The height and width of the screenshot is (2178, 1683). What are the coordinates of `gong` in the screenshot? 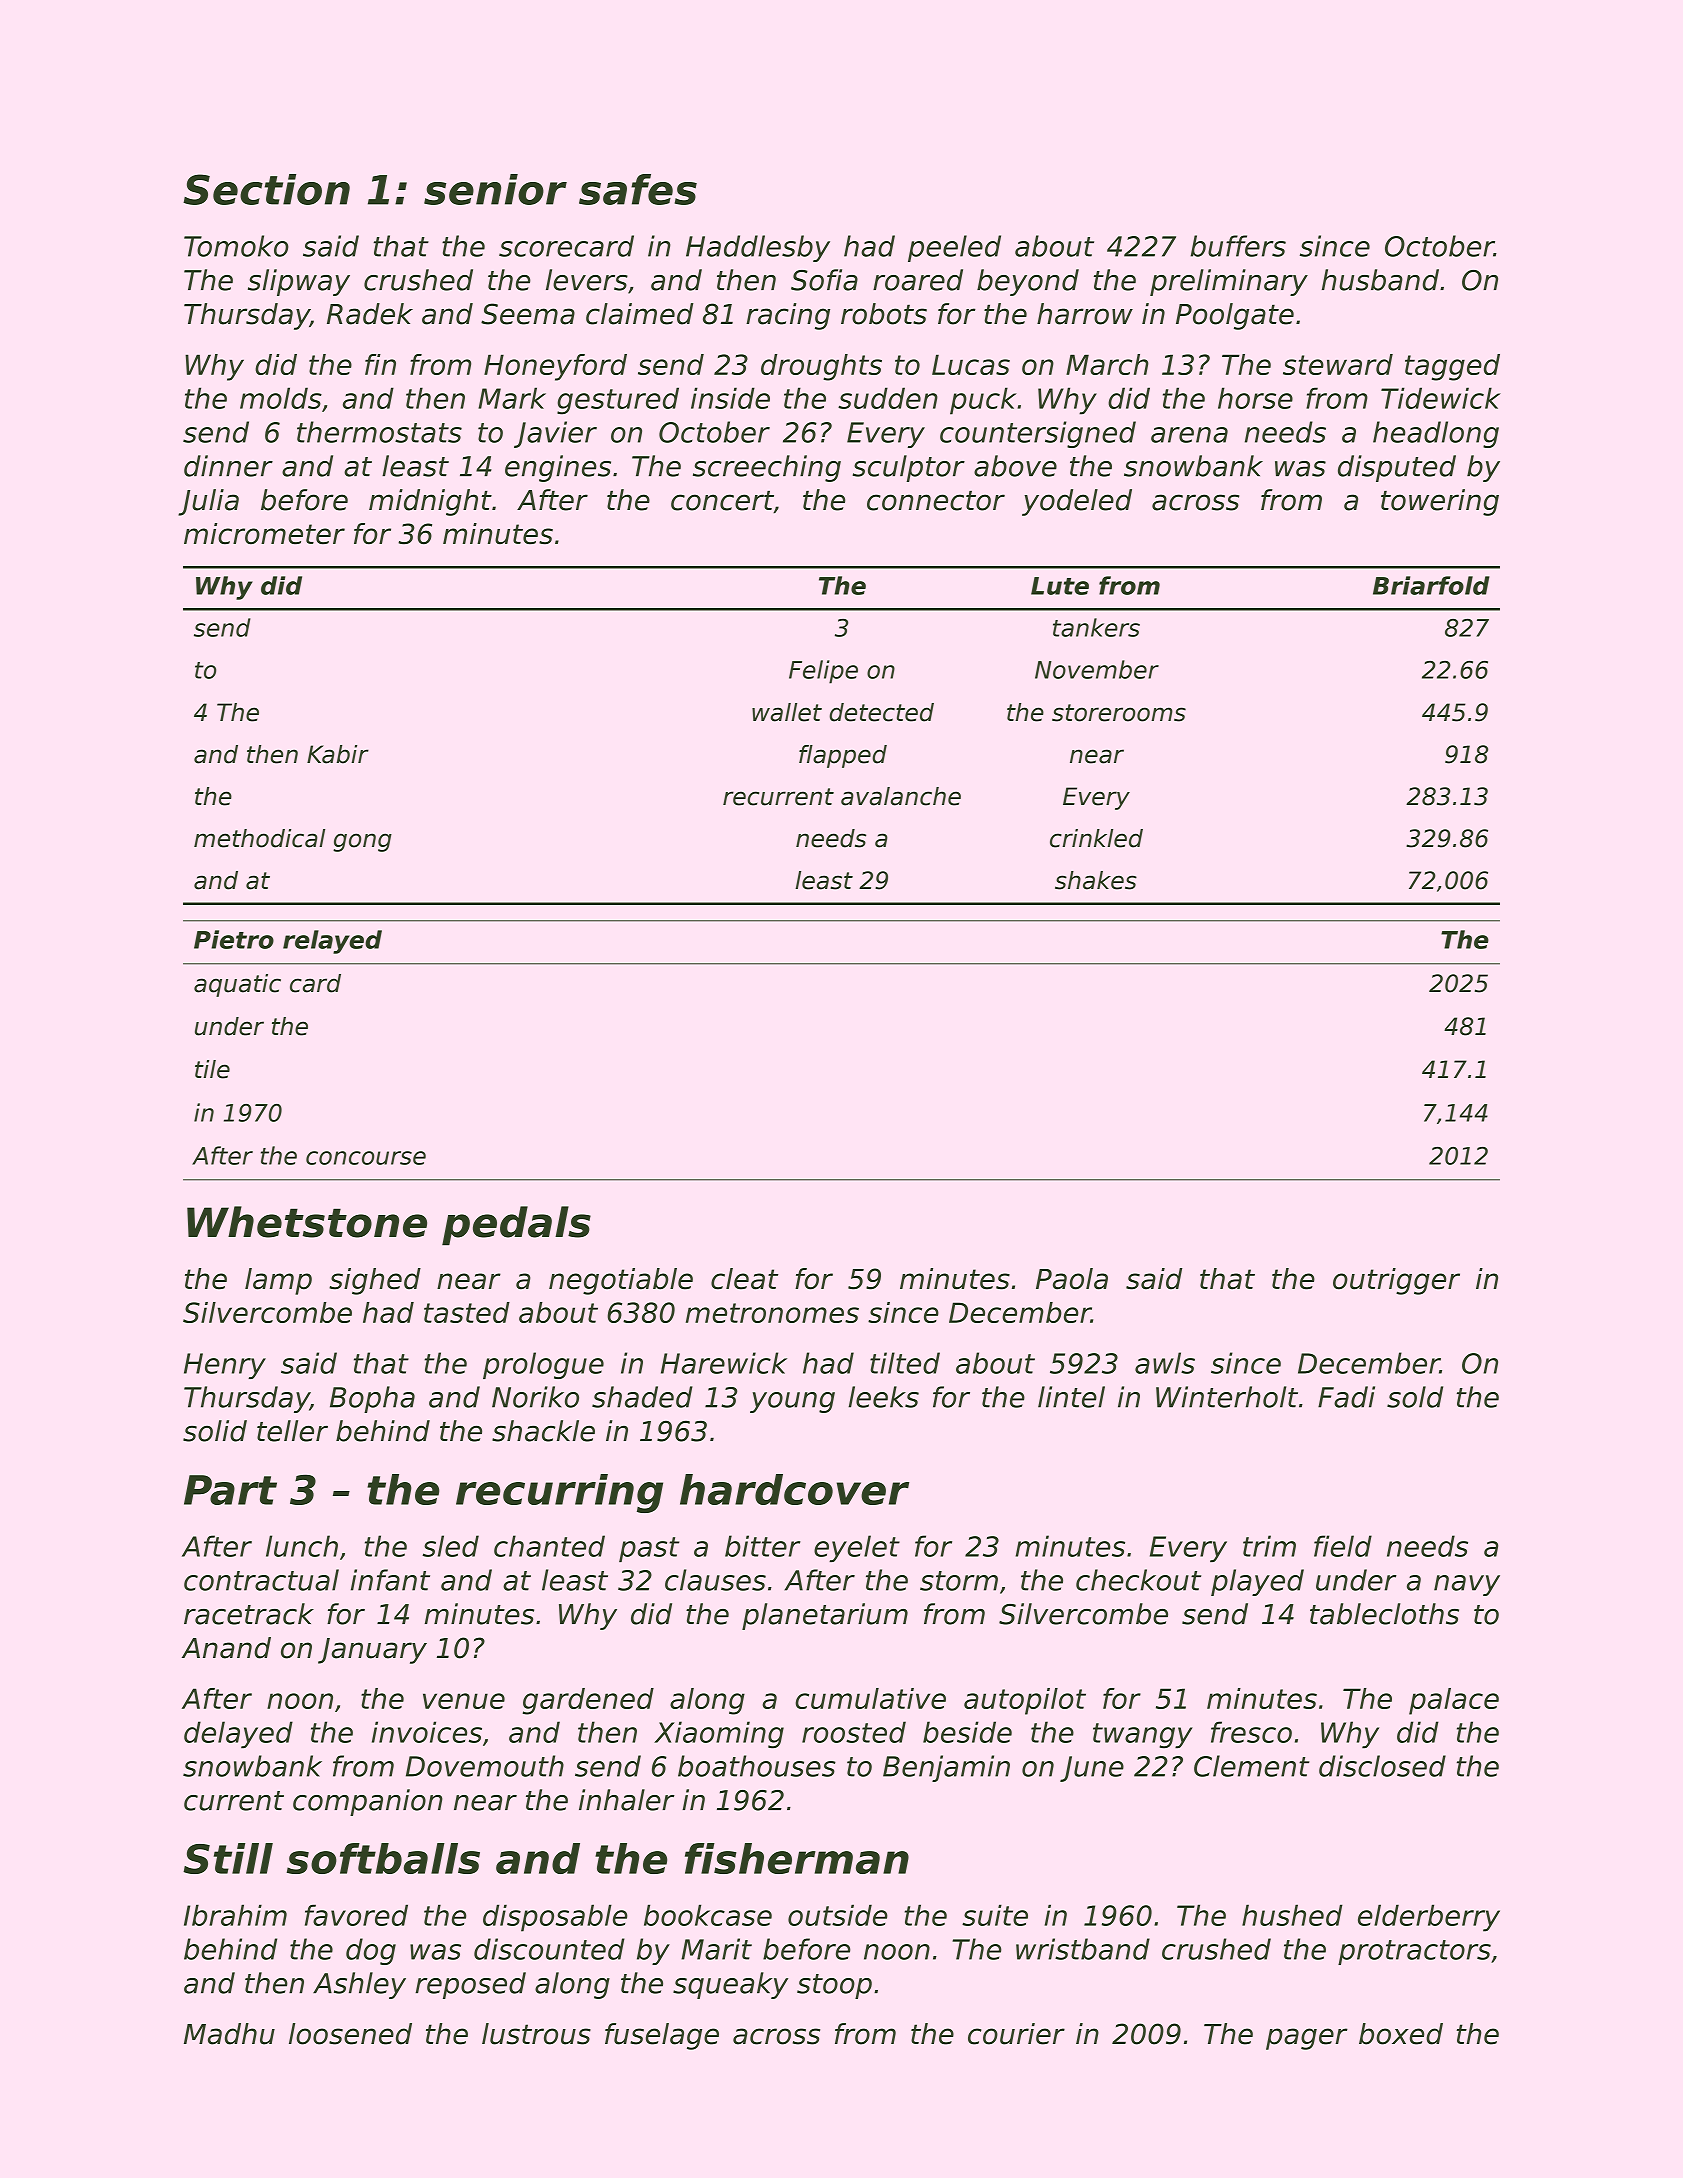 It's located at (362, 842).
